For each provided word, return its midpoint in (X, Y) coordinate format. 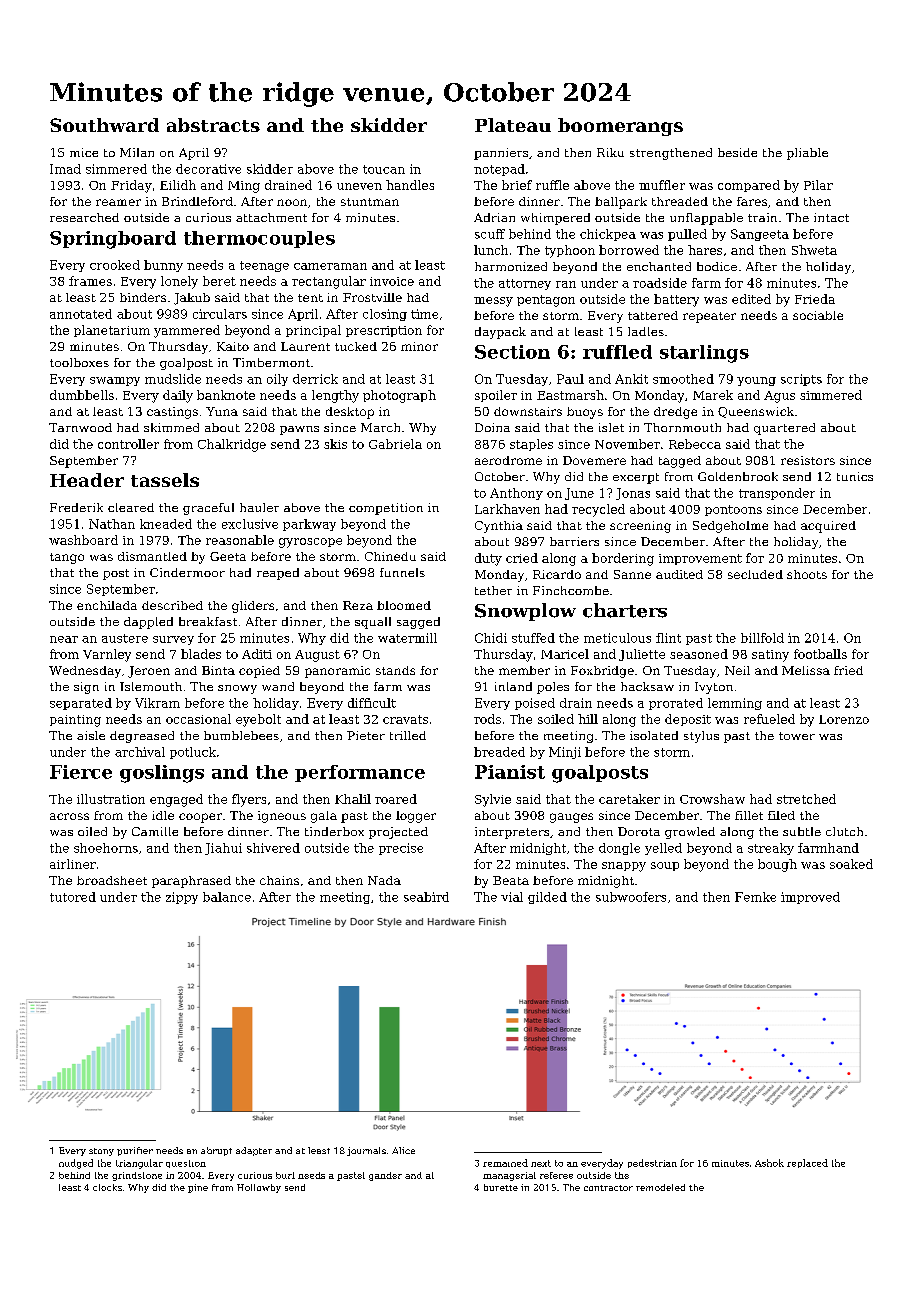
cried (522, 558)
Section (512, 352)
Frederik (76, 507)
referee (556, 1175)
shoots (807, 574)
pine (198, 1188)
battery (676, 300)
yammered (187, 331)
